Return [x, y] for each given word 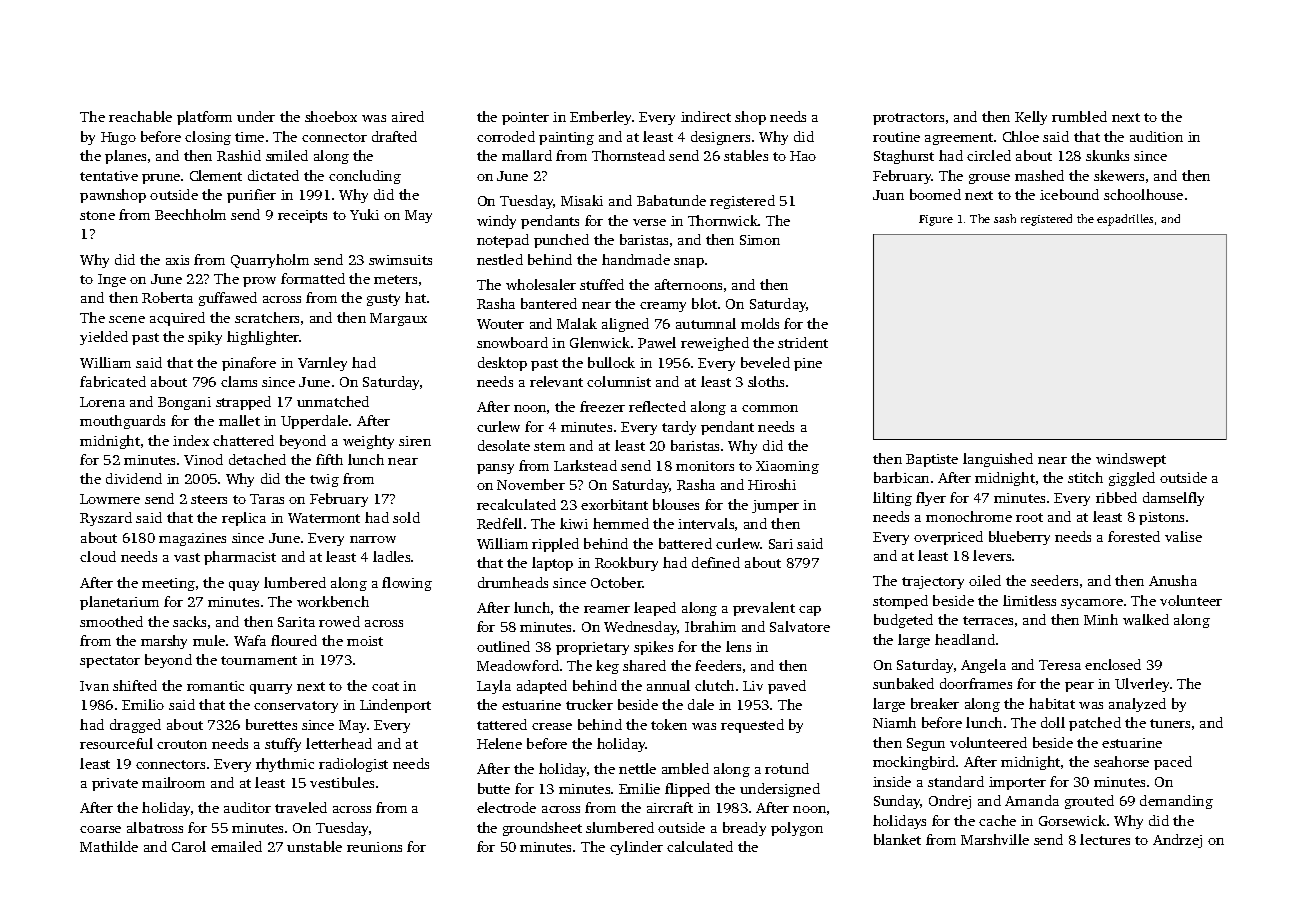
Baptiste [932, 460]
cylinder [636, 848]
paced [1173, 763]
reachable [140, 116]
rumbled [1079, 116]
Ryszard [106, 519]
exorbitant [614, 504]
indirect [706, 116]
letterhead [339, 743]
